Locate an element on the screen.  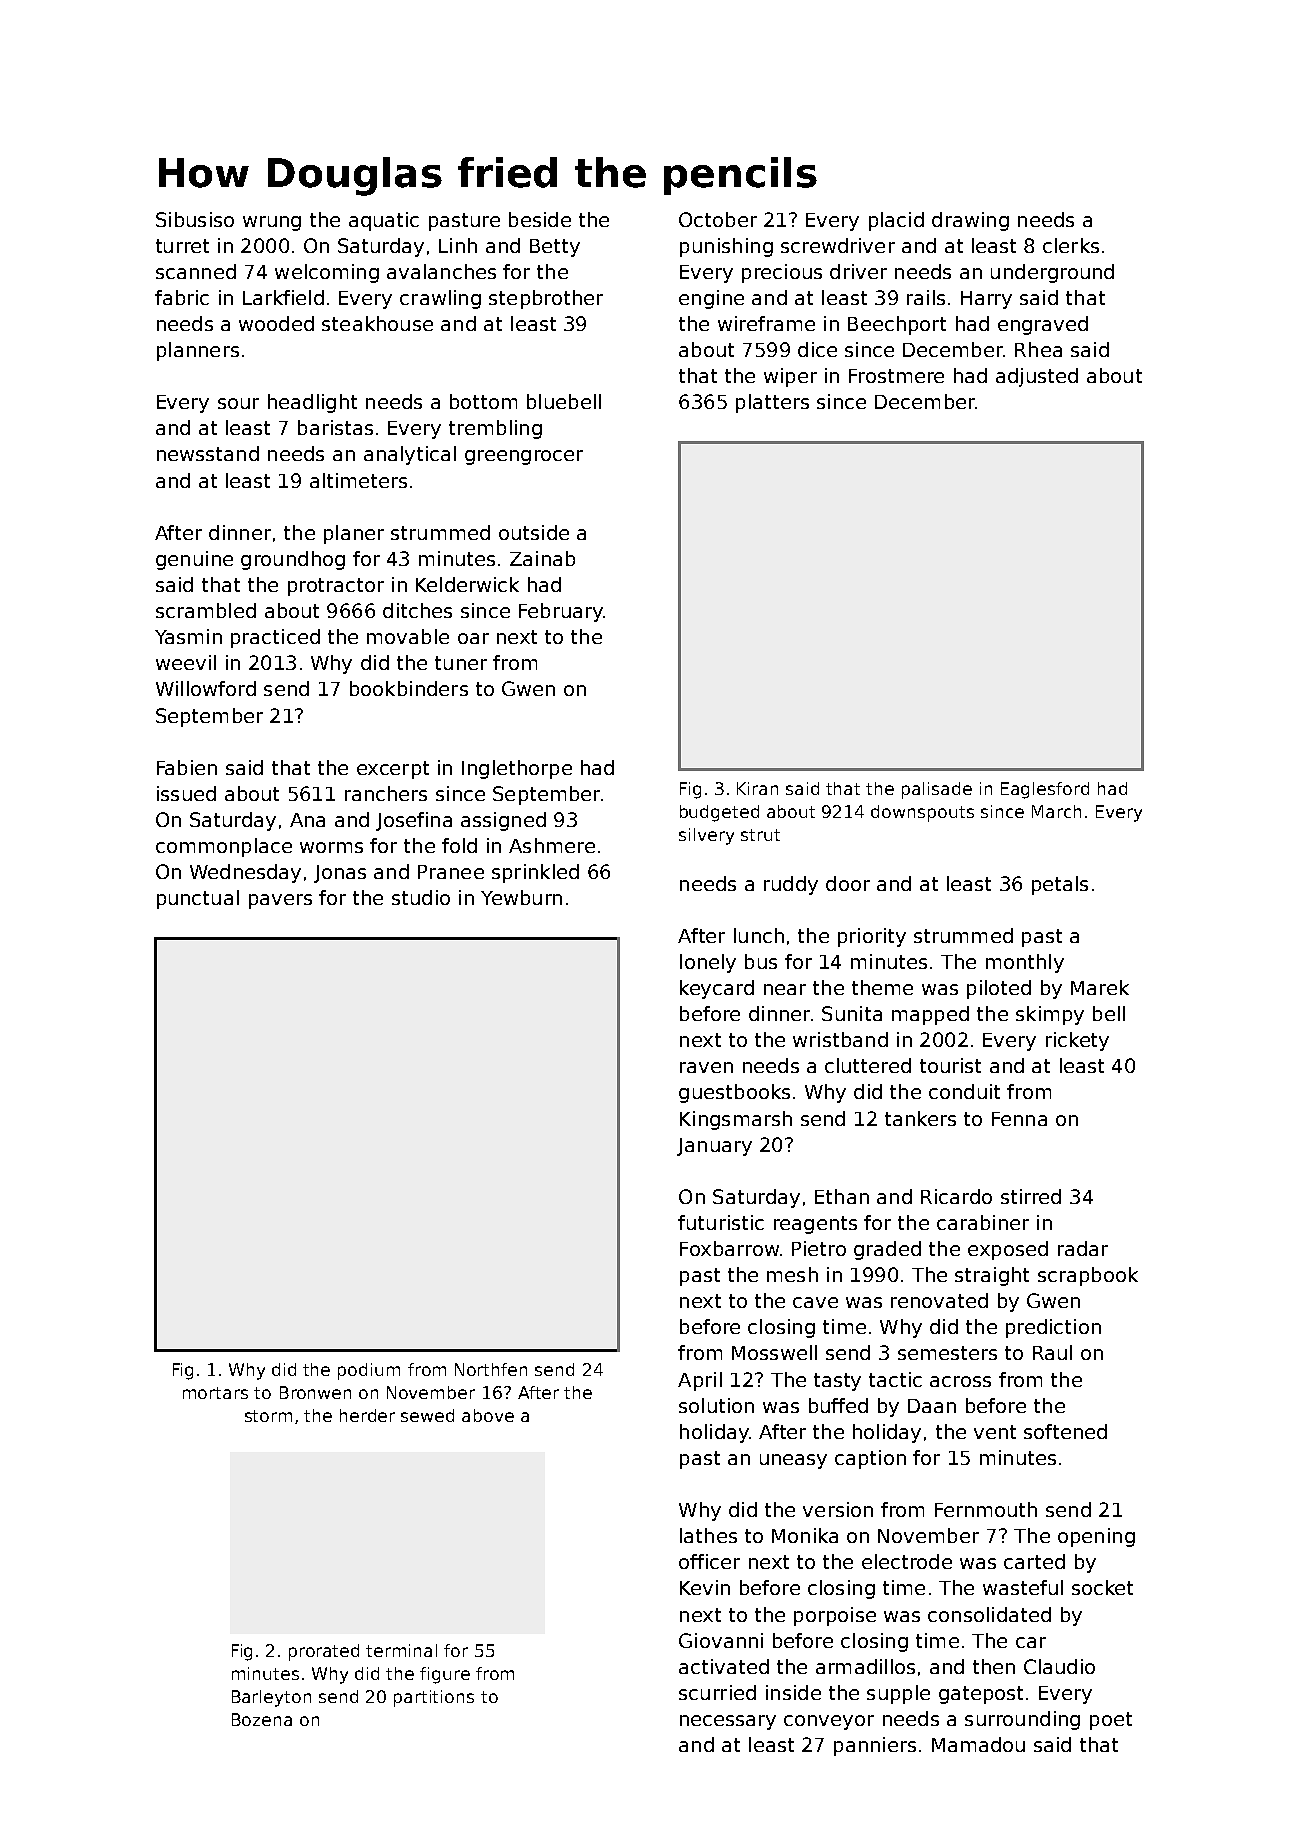
gatepost is located at coordinates (981, 1695).
